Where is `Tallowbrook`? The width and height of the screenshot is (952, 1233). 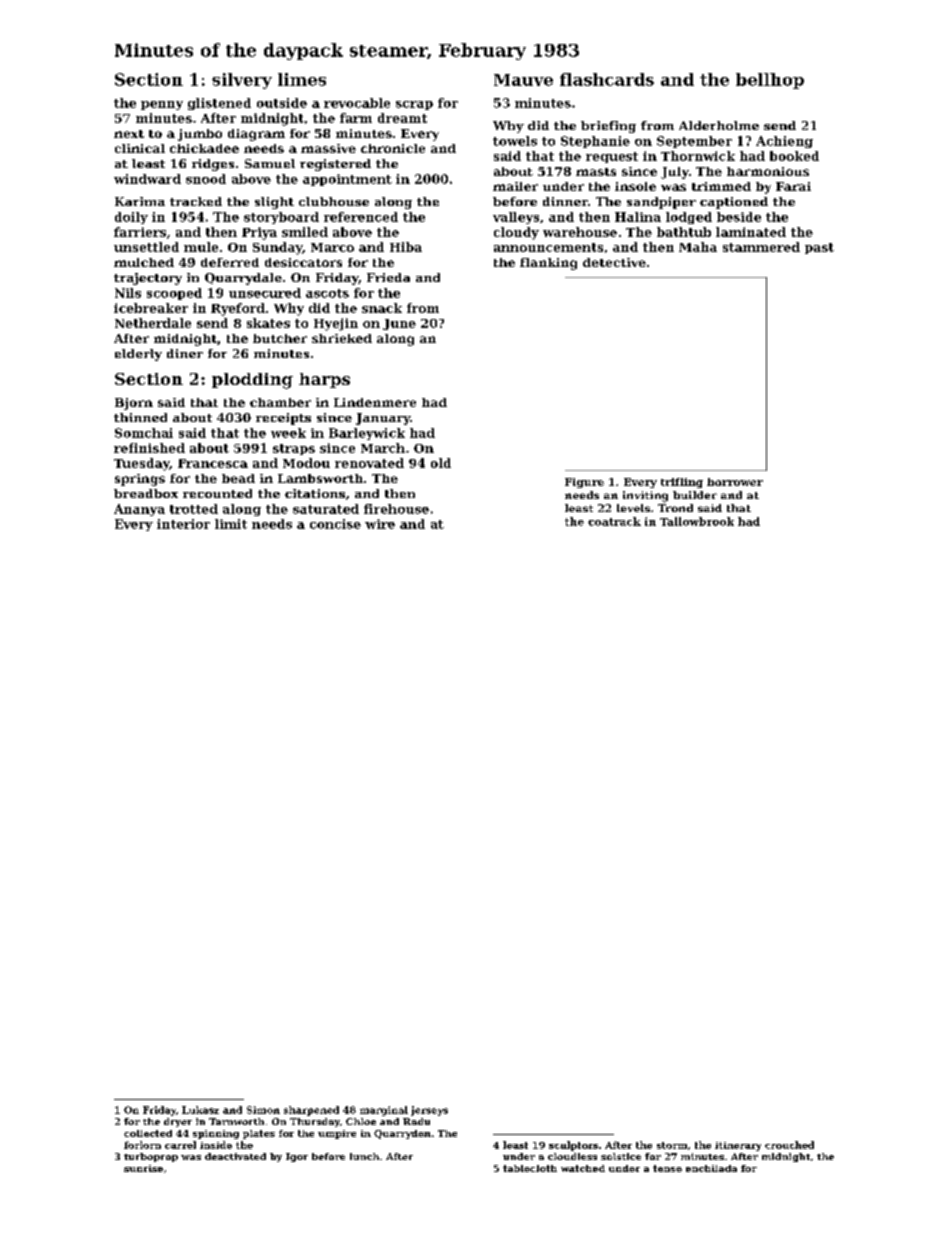
Tallowbrook is located at coordinates (697, 521).
